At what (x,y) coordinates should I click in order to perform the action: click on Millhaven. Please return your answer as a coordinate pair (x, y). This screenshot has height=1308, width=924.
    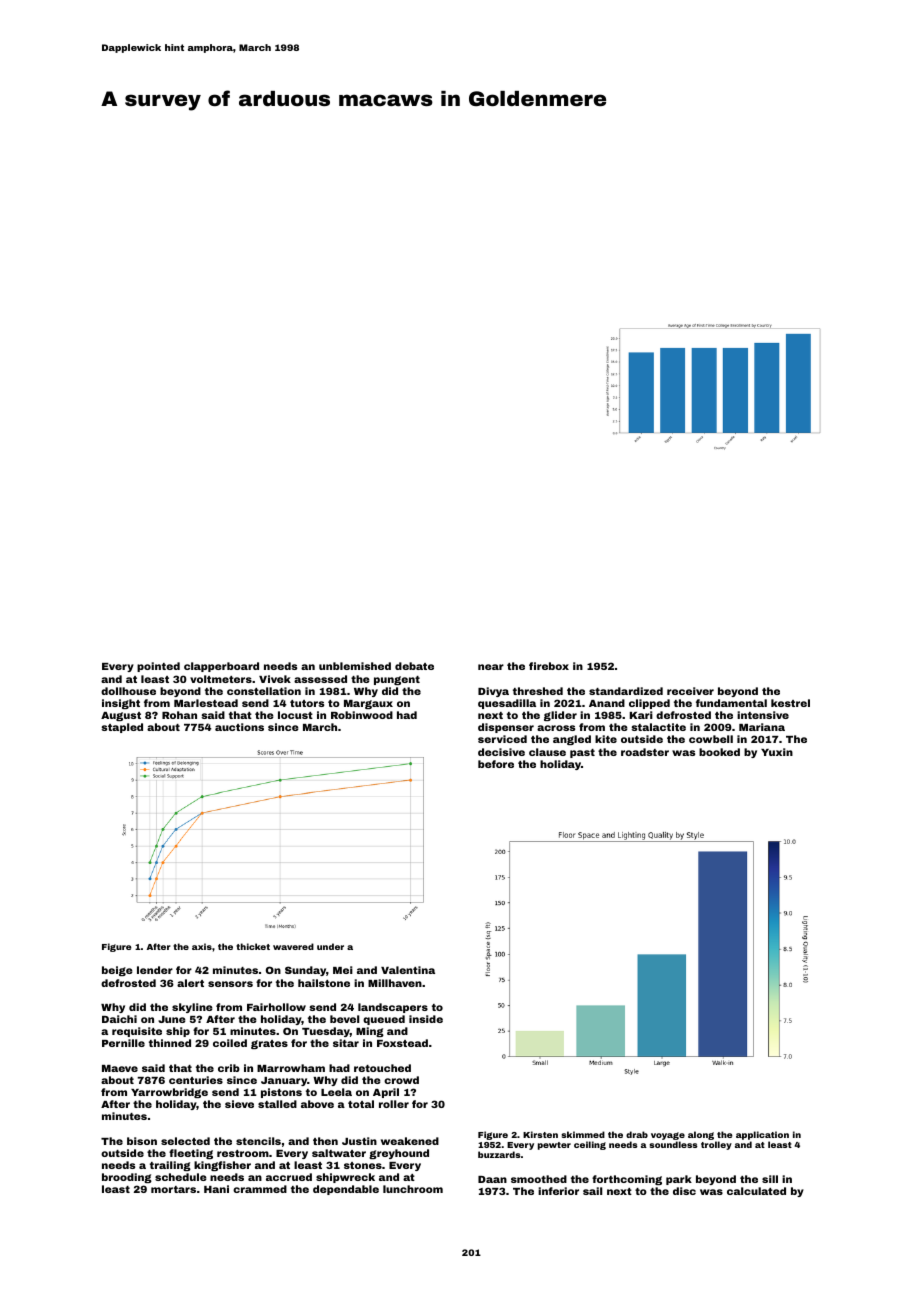
    Looking at the image, I should click on (395, 983).
